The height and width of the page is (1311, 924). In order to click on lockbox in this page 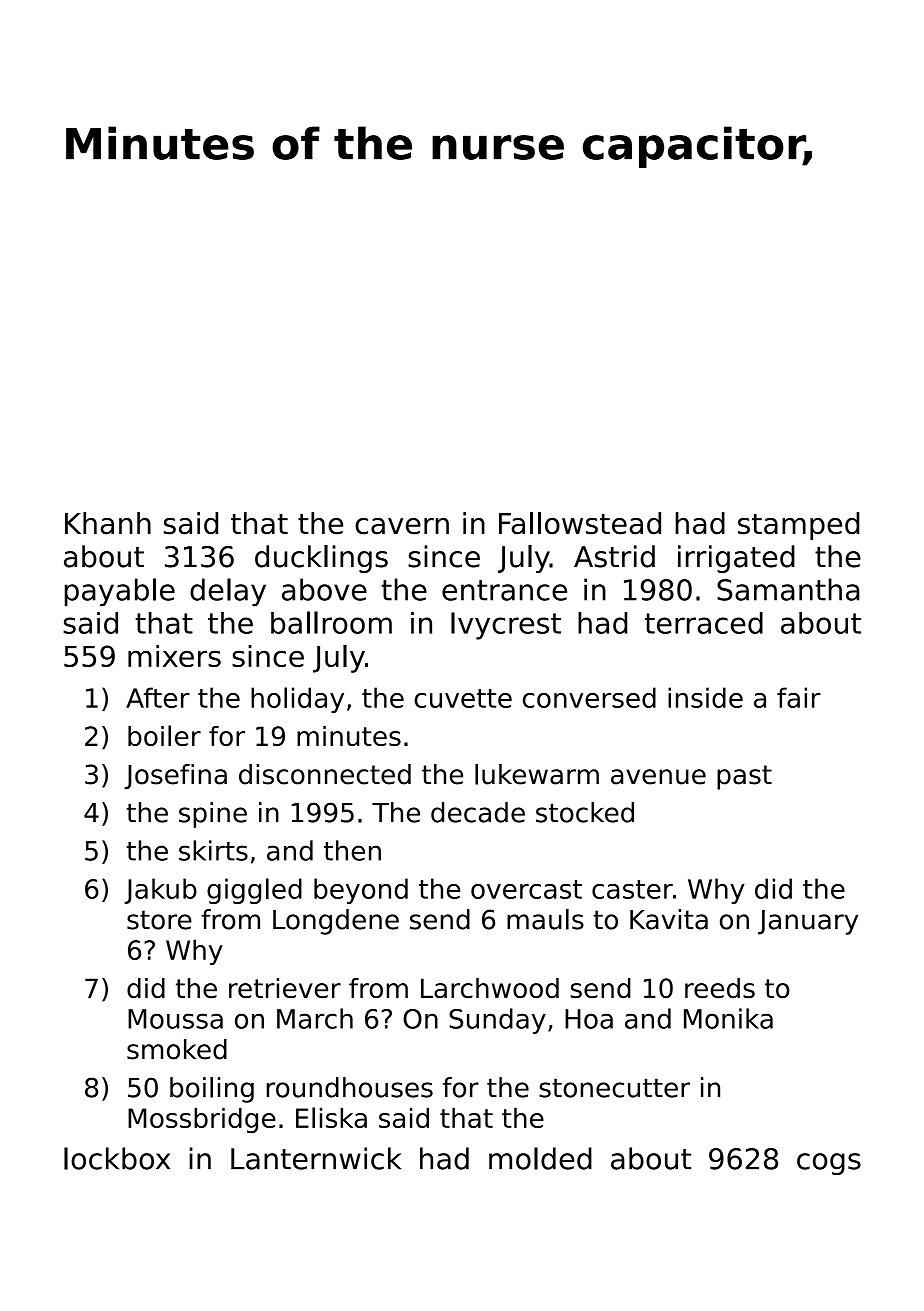, I will do `click(117, 1158)`.
